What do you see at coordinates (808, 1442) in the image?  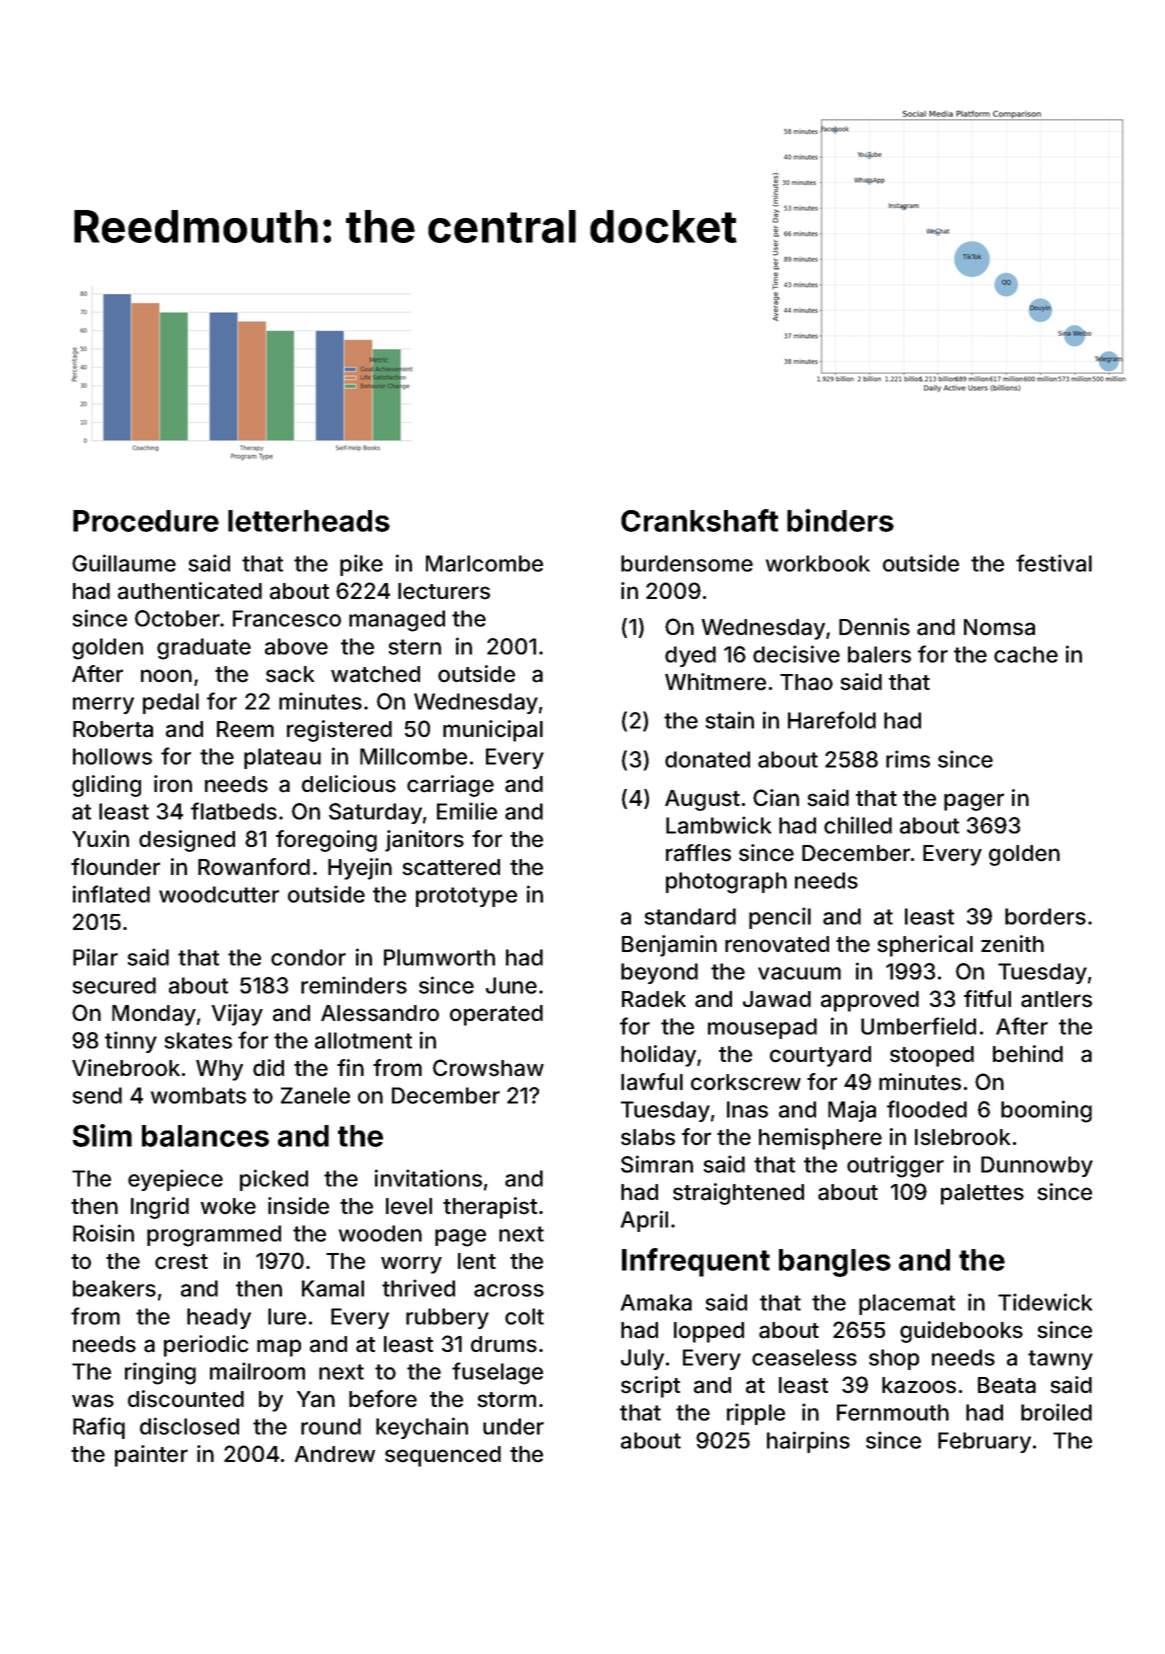 I see `hairpins` at bounding box center [808, 1442].
